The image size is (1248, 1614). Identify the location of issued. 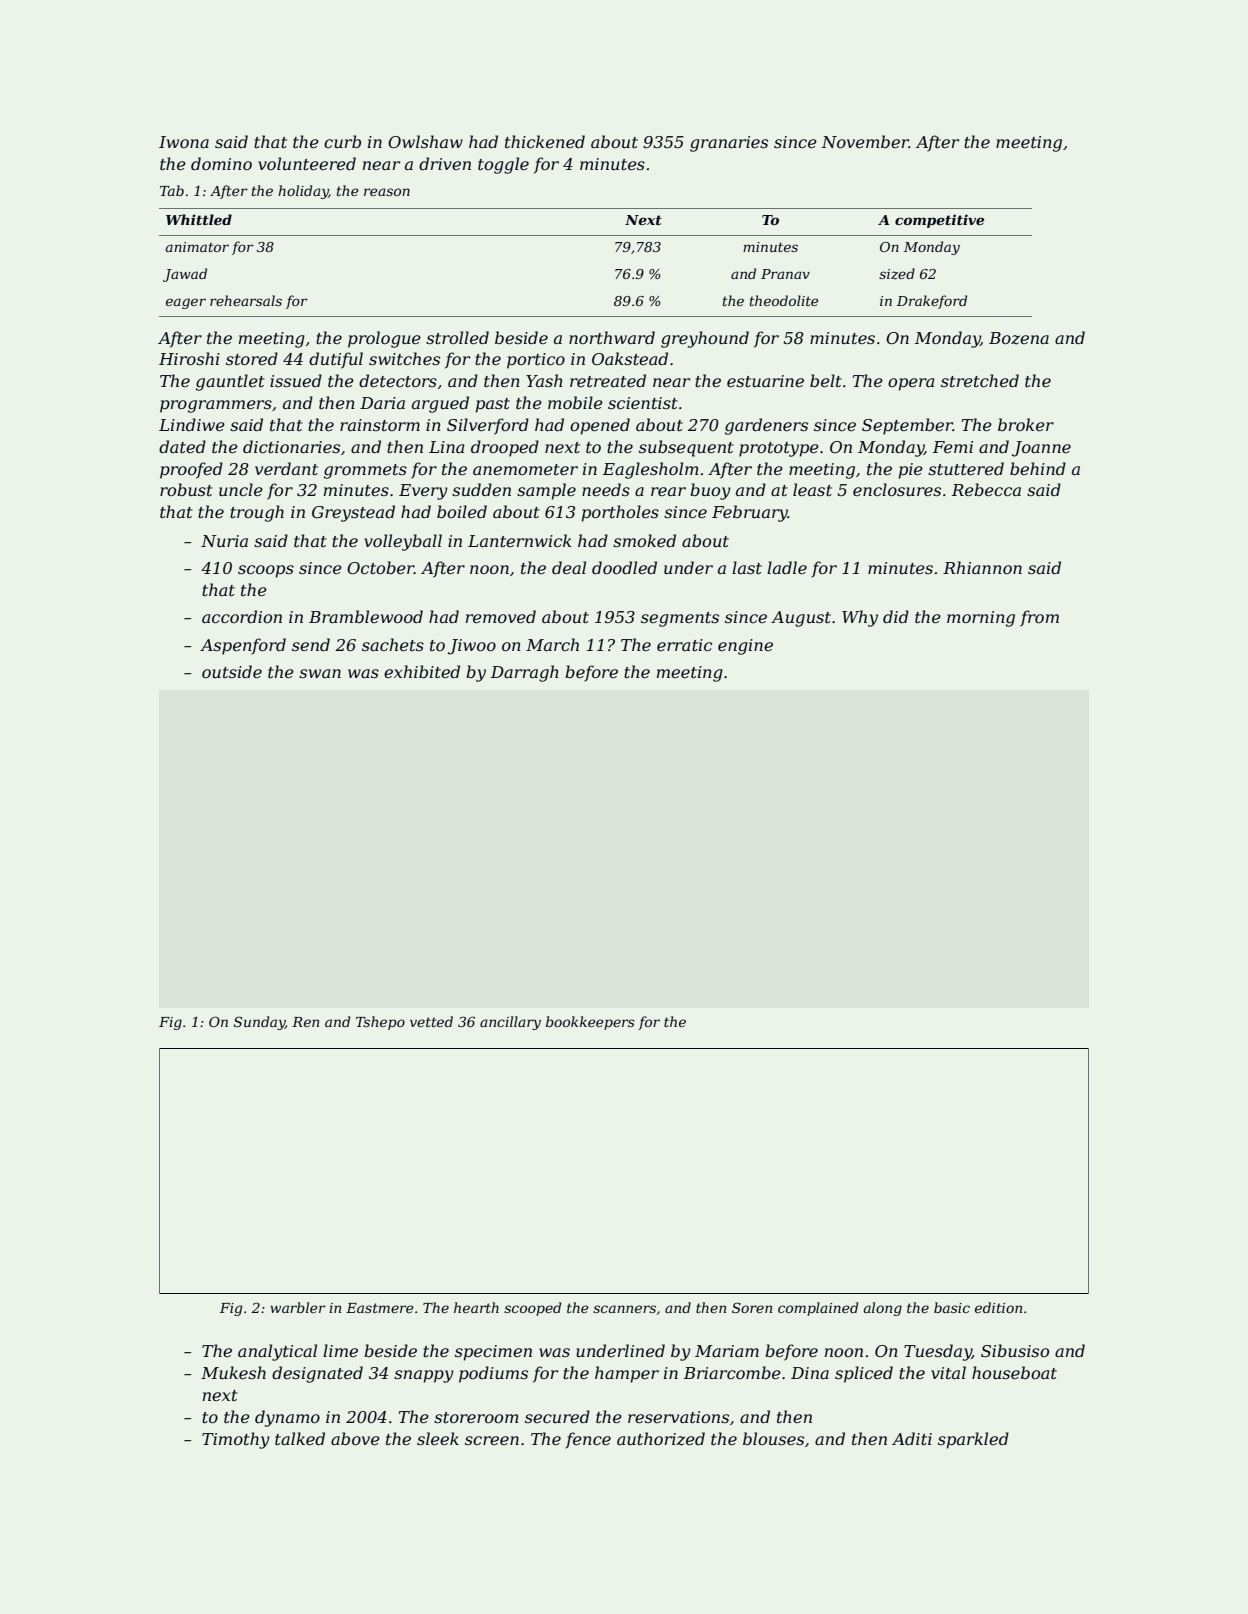
(296, 380).
